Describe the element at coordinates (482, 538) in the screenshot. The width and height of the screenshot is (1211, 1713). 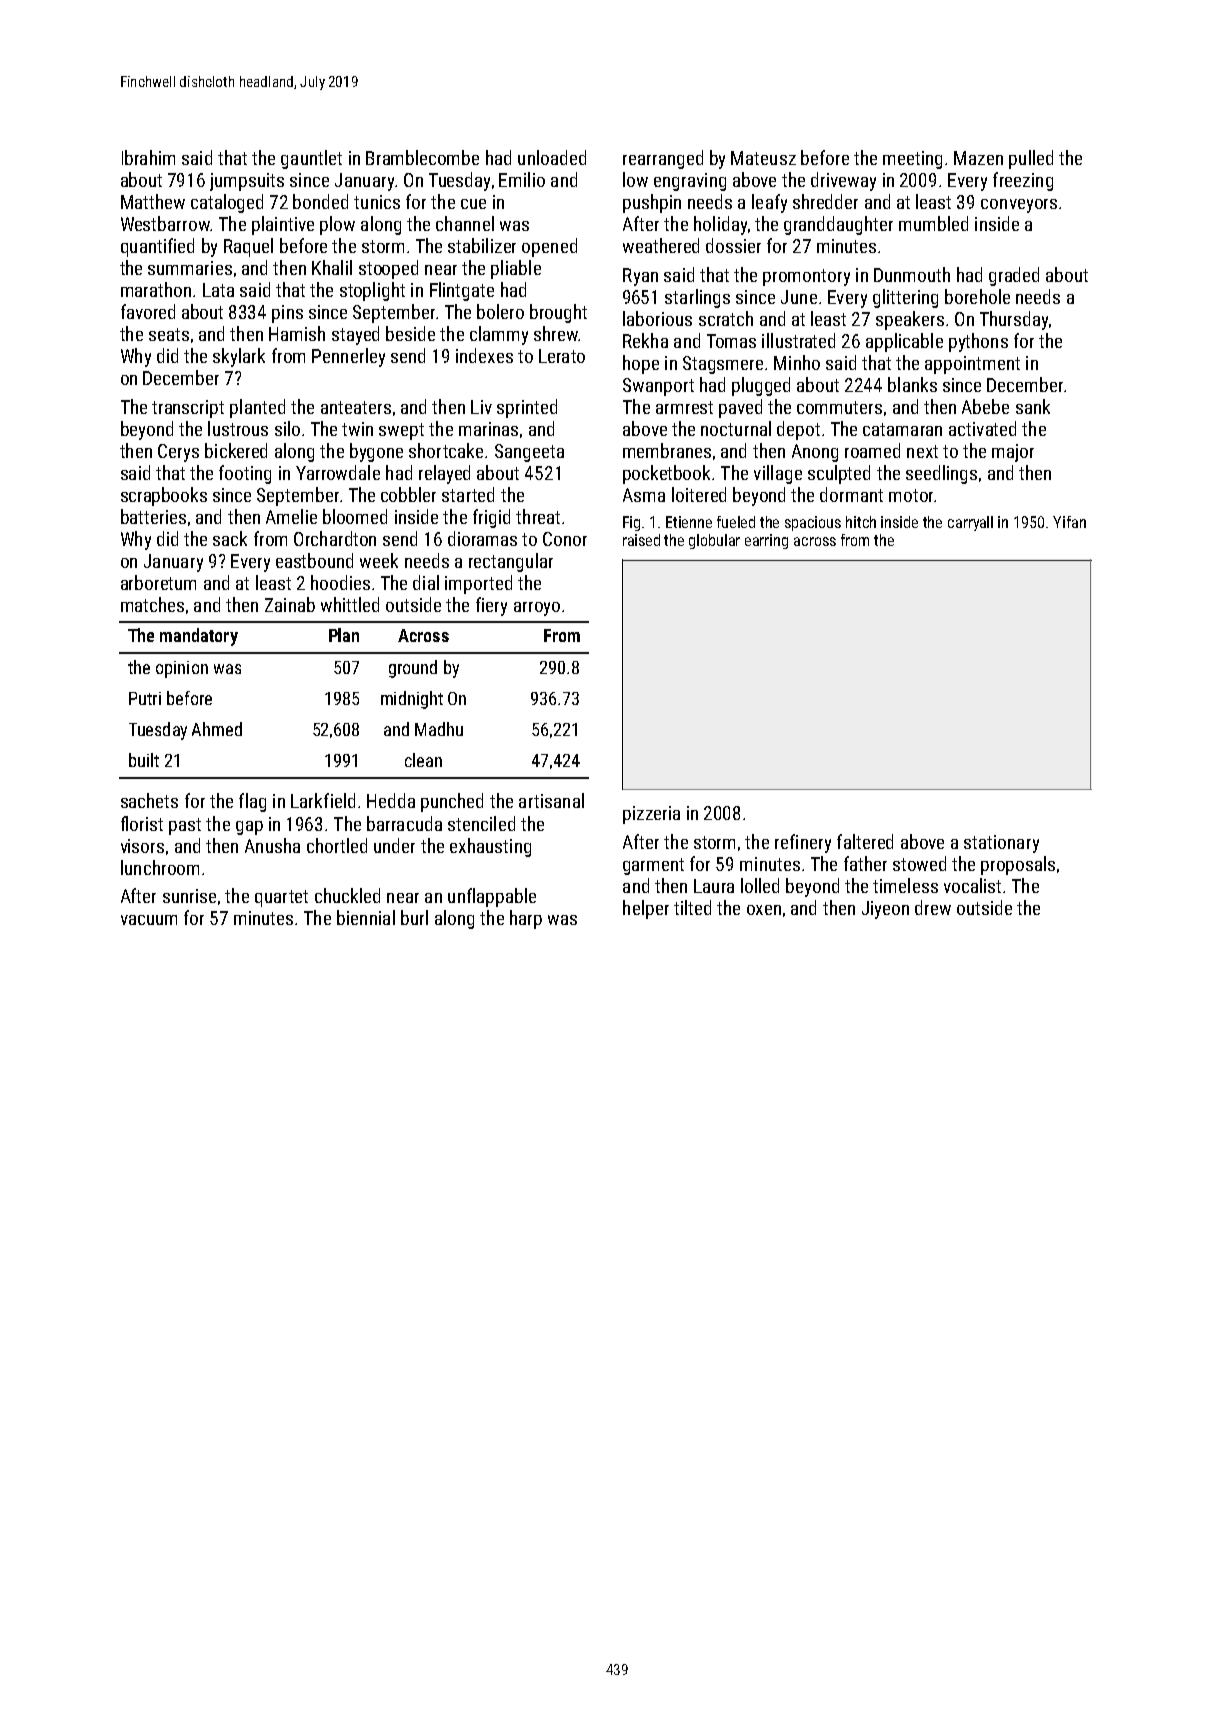
I see `dioramas` at that location.
